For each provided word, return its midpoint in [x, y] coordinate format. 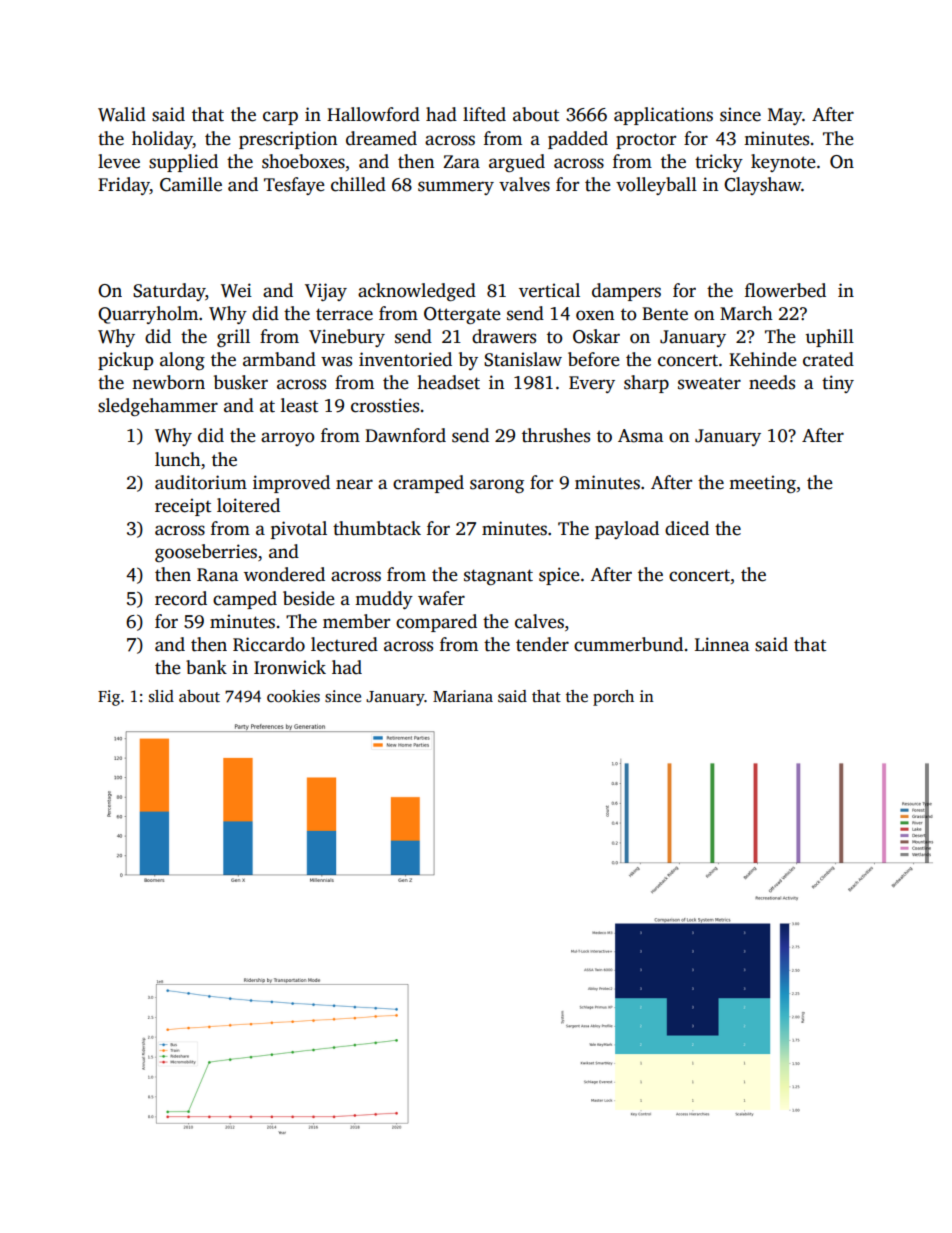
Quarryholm [148, 315]
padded [578, 140]
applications [663, 116]
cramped [428, 484]
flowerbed [785, 290]
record [181, 598]
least [299, 405]
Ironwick [290, 667]
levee [119, 161]
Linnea [722, 644]
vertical [549, 290]
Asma [640, 436]
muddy [384, 600]
